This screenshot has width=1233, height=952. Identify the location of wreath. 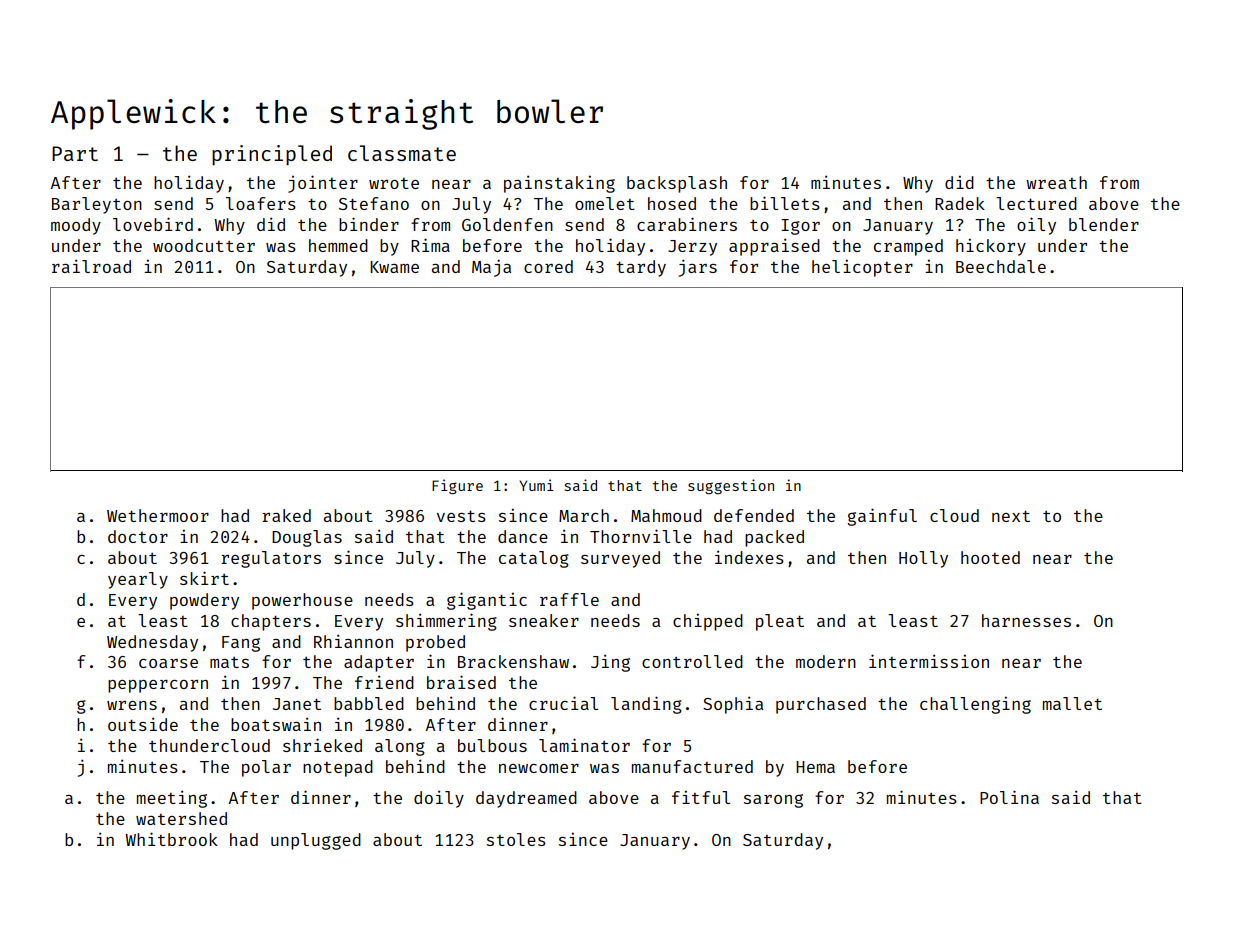
(1056, 182).
